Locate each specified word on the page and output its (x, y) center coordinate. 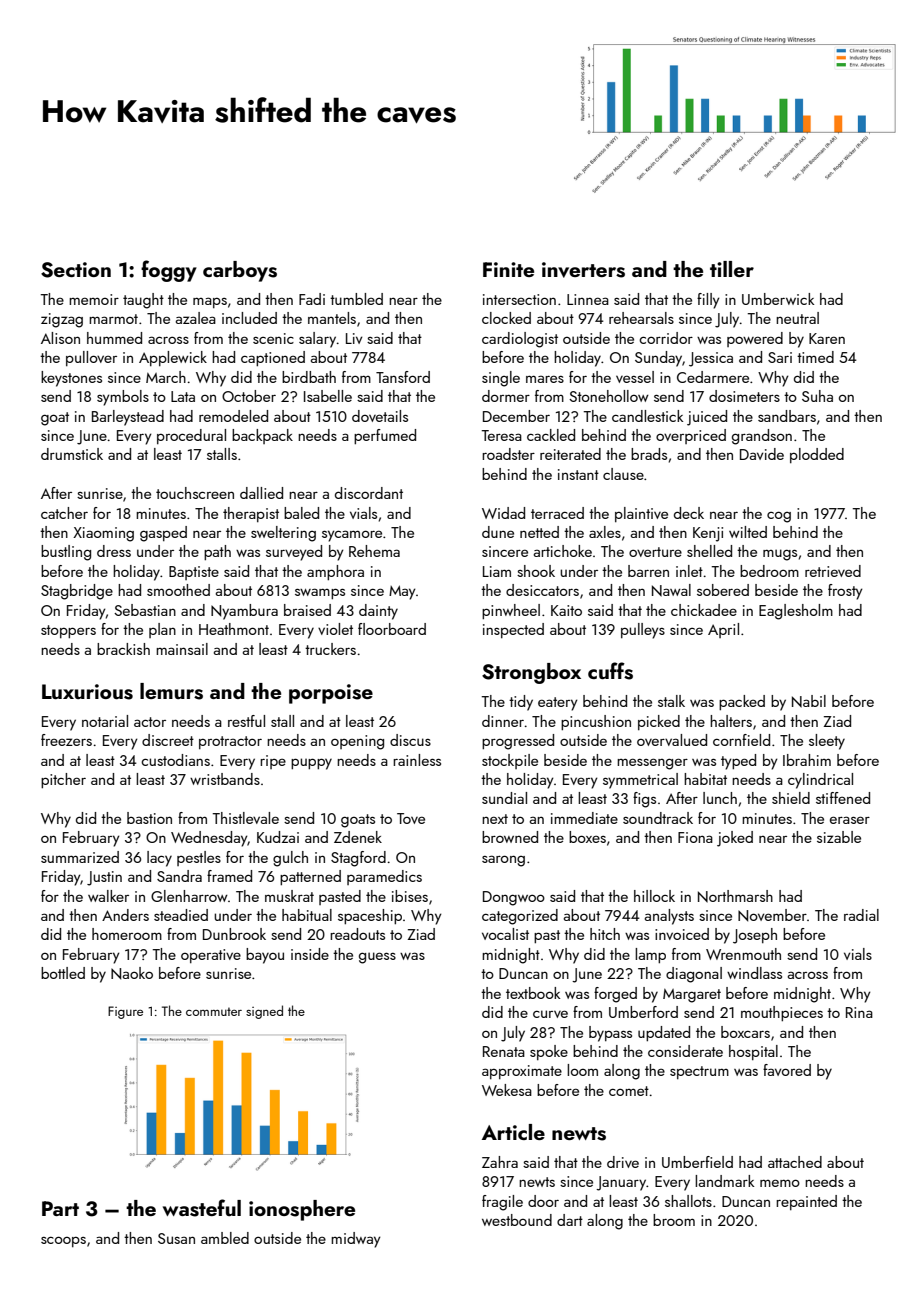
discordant (369, 493)
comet (629, 1091)
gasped (163, 534)
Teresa (502, 435)
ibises (410, 896)
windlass (754, 973)
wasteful (202, 1208)
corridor (666, 338)
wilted (748, 532)
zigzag (62, 320)
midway (356, 1240)
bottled (63, 973)
